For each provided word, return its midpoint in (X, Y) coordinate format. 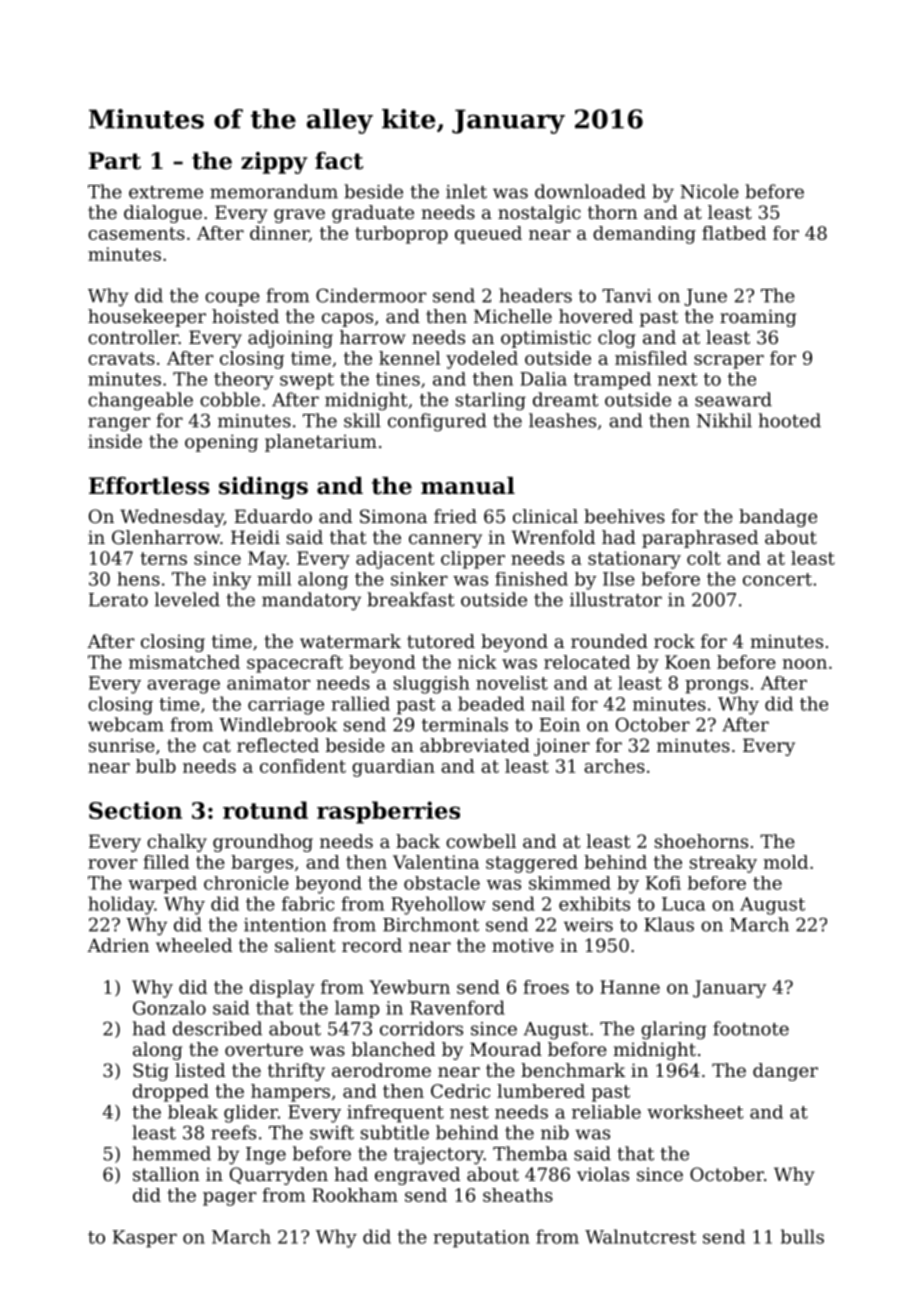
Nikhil (724, 420)
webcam (126, 724)
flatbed (734, 233)
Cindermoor (371, 295)
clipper (473, 560)
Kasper (145, 1239)
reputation (481, 1239)
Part (115, 161)
